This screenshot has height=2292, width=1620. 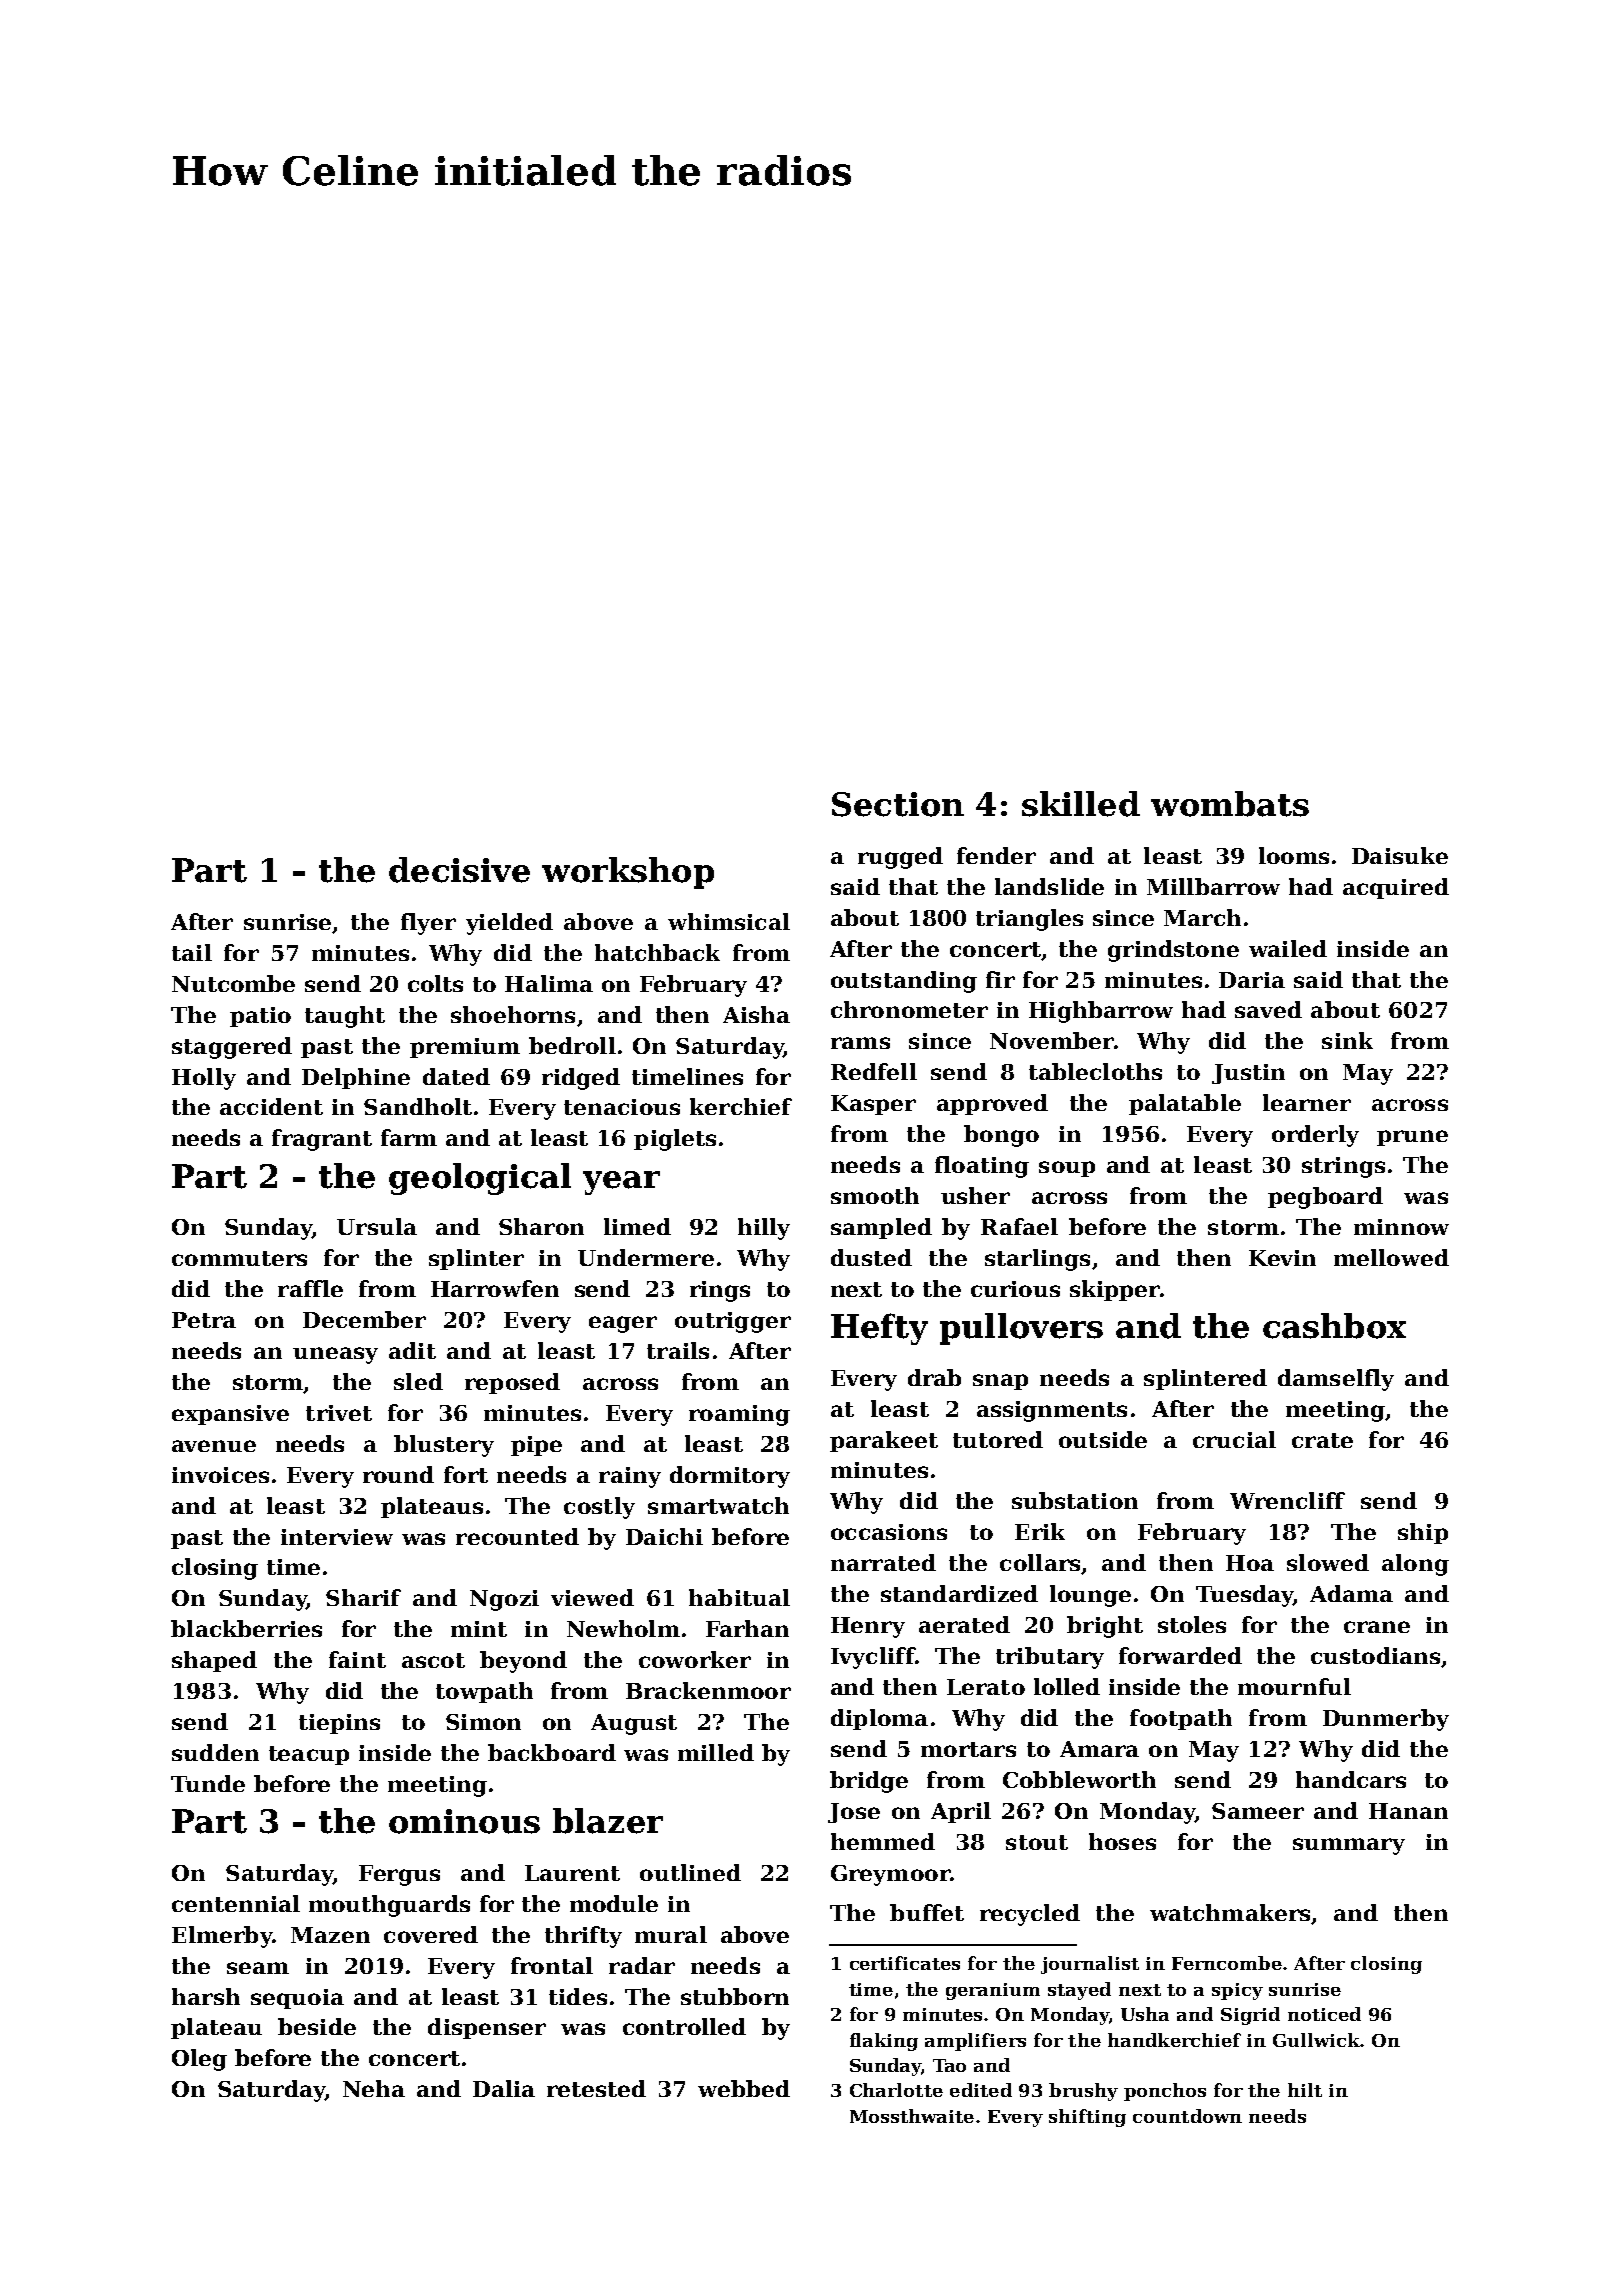 I want to click on amplifiers, so click(x=975, y=2042).
